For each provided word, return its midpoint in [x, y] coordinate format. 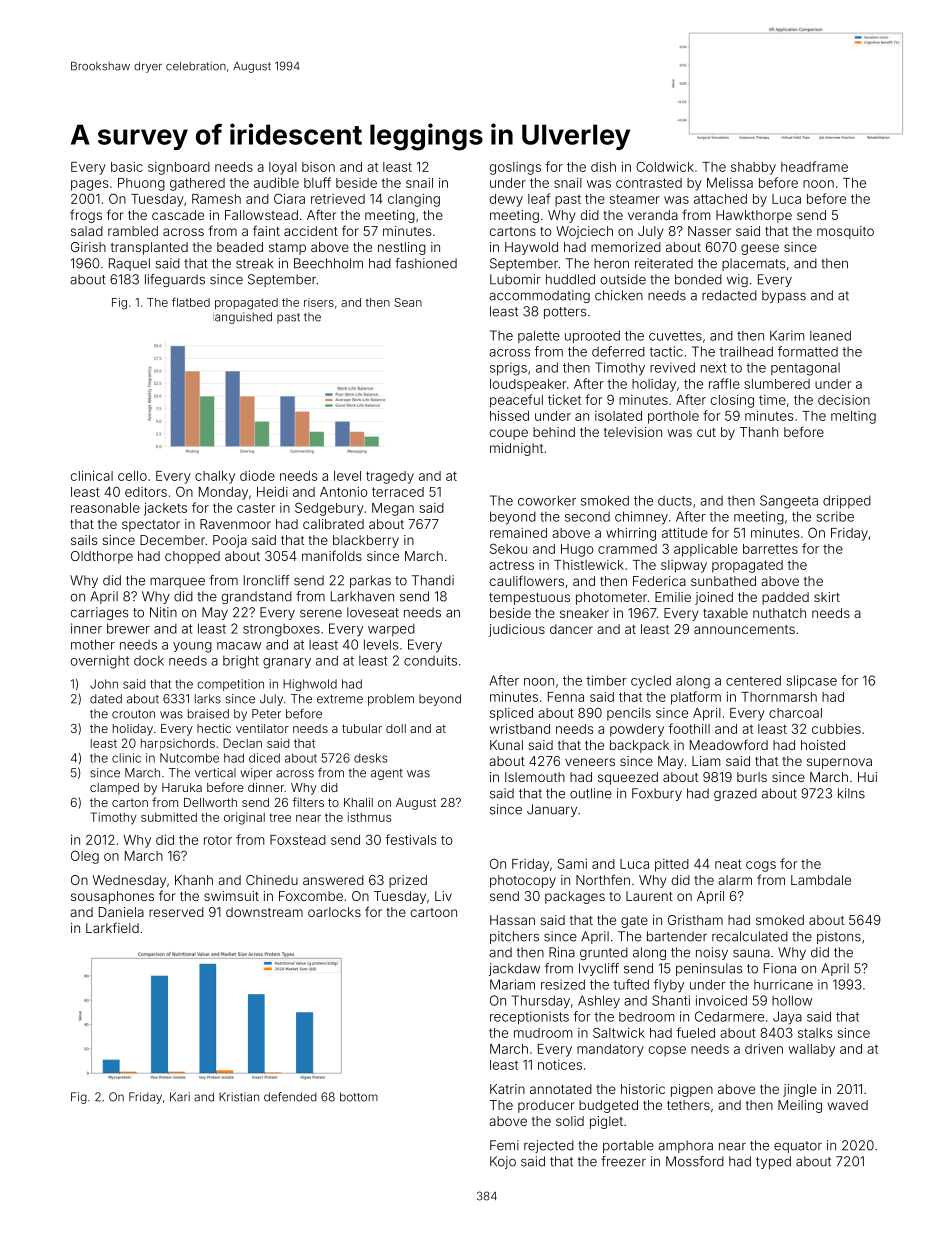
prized [408, 881]
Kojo [503, 1162]
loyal [283, 168]
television [633, 432]
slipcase [812, 681]
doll [396, 728]
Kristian [239, 1097]
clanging [414, 200]
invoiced [721, 1000]
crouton [133, 714]
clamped [114, 789]
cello [132, 476]
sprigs [508, 369]
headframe [814, 166]
